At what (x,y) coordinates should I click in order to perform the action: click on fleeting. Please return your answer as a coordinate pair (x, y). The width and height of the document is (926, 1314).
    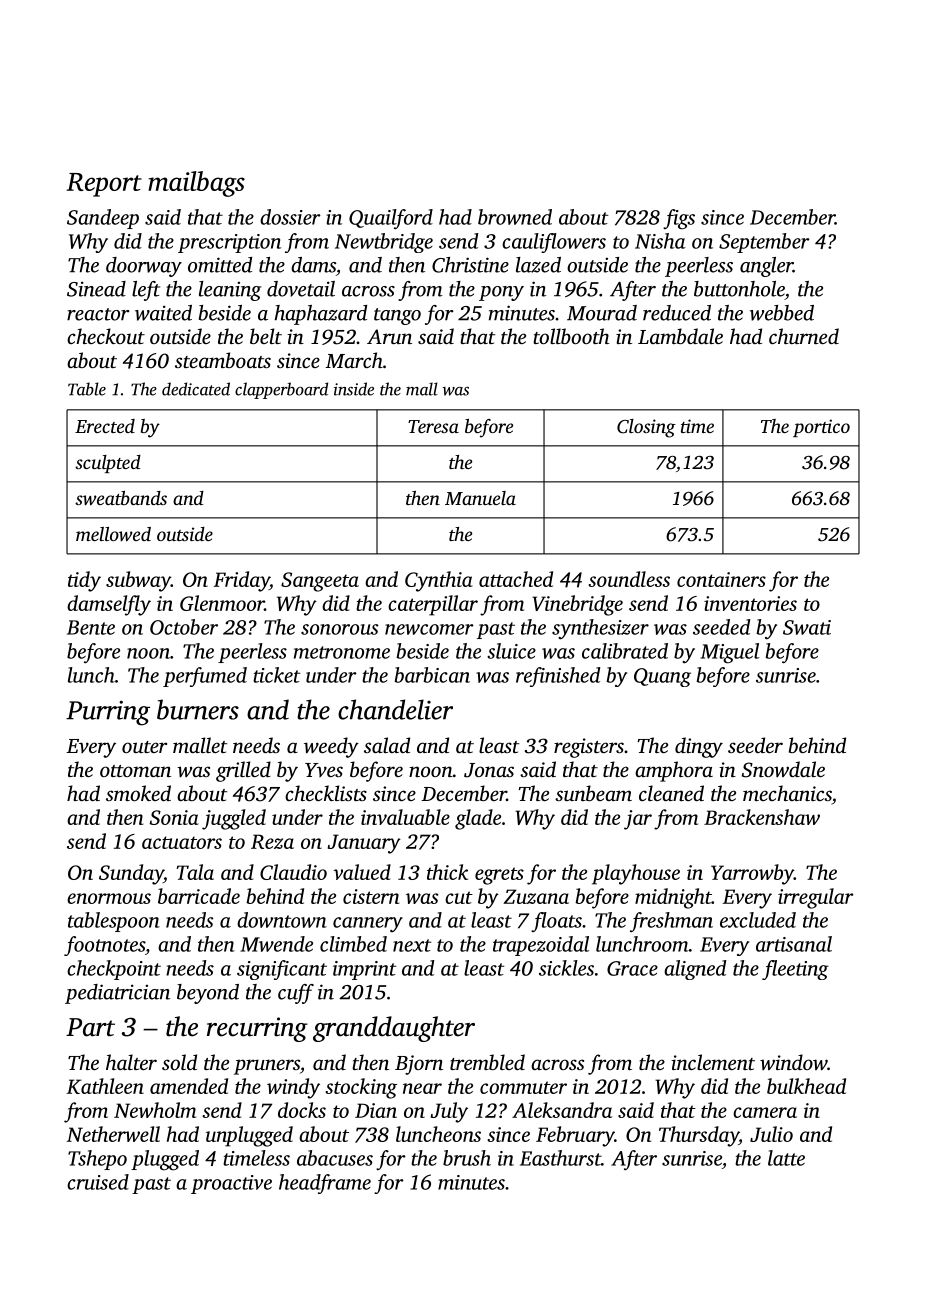
    Looking at the image, I should click on (795, 970).
